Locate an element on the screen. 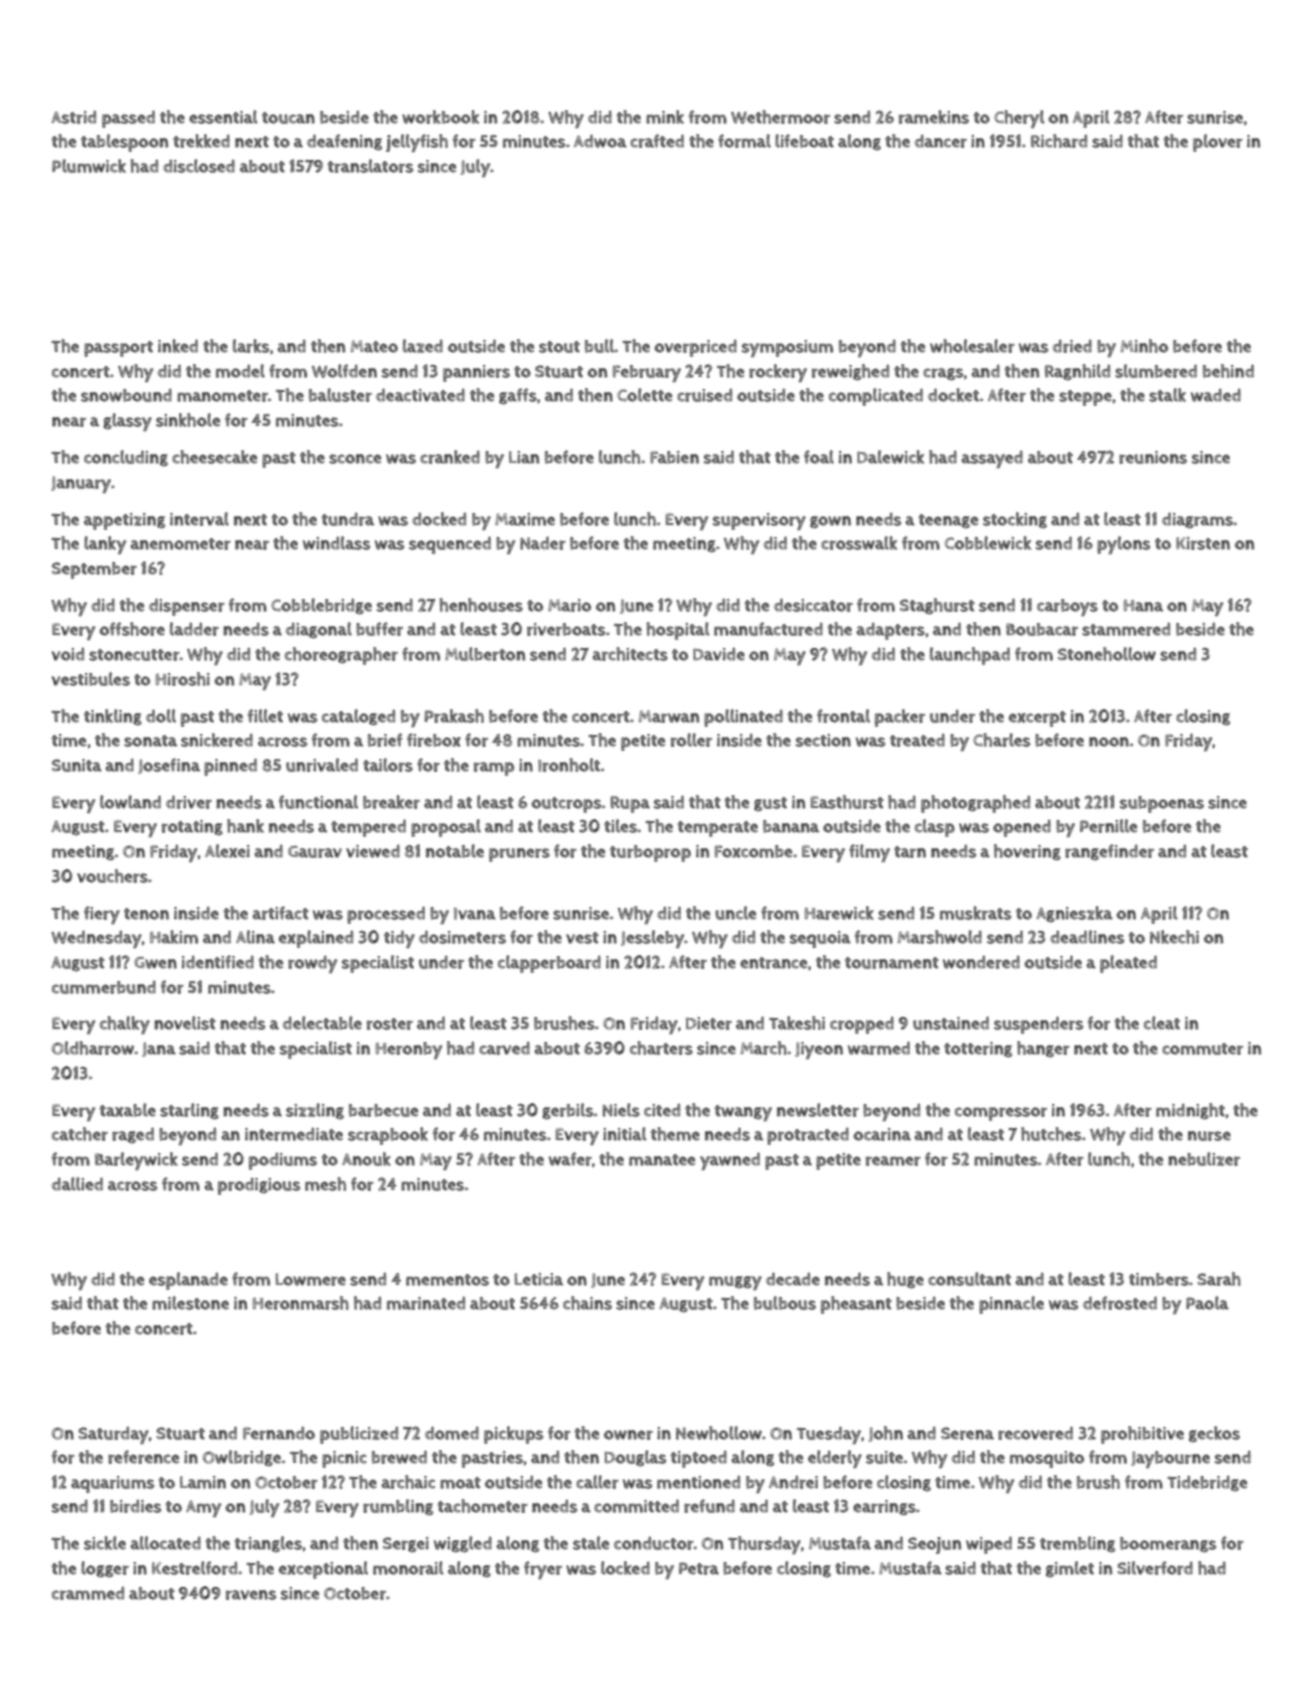  reunions is located at coordinates (1153, 457).
